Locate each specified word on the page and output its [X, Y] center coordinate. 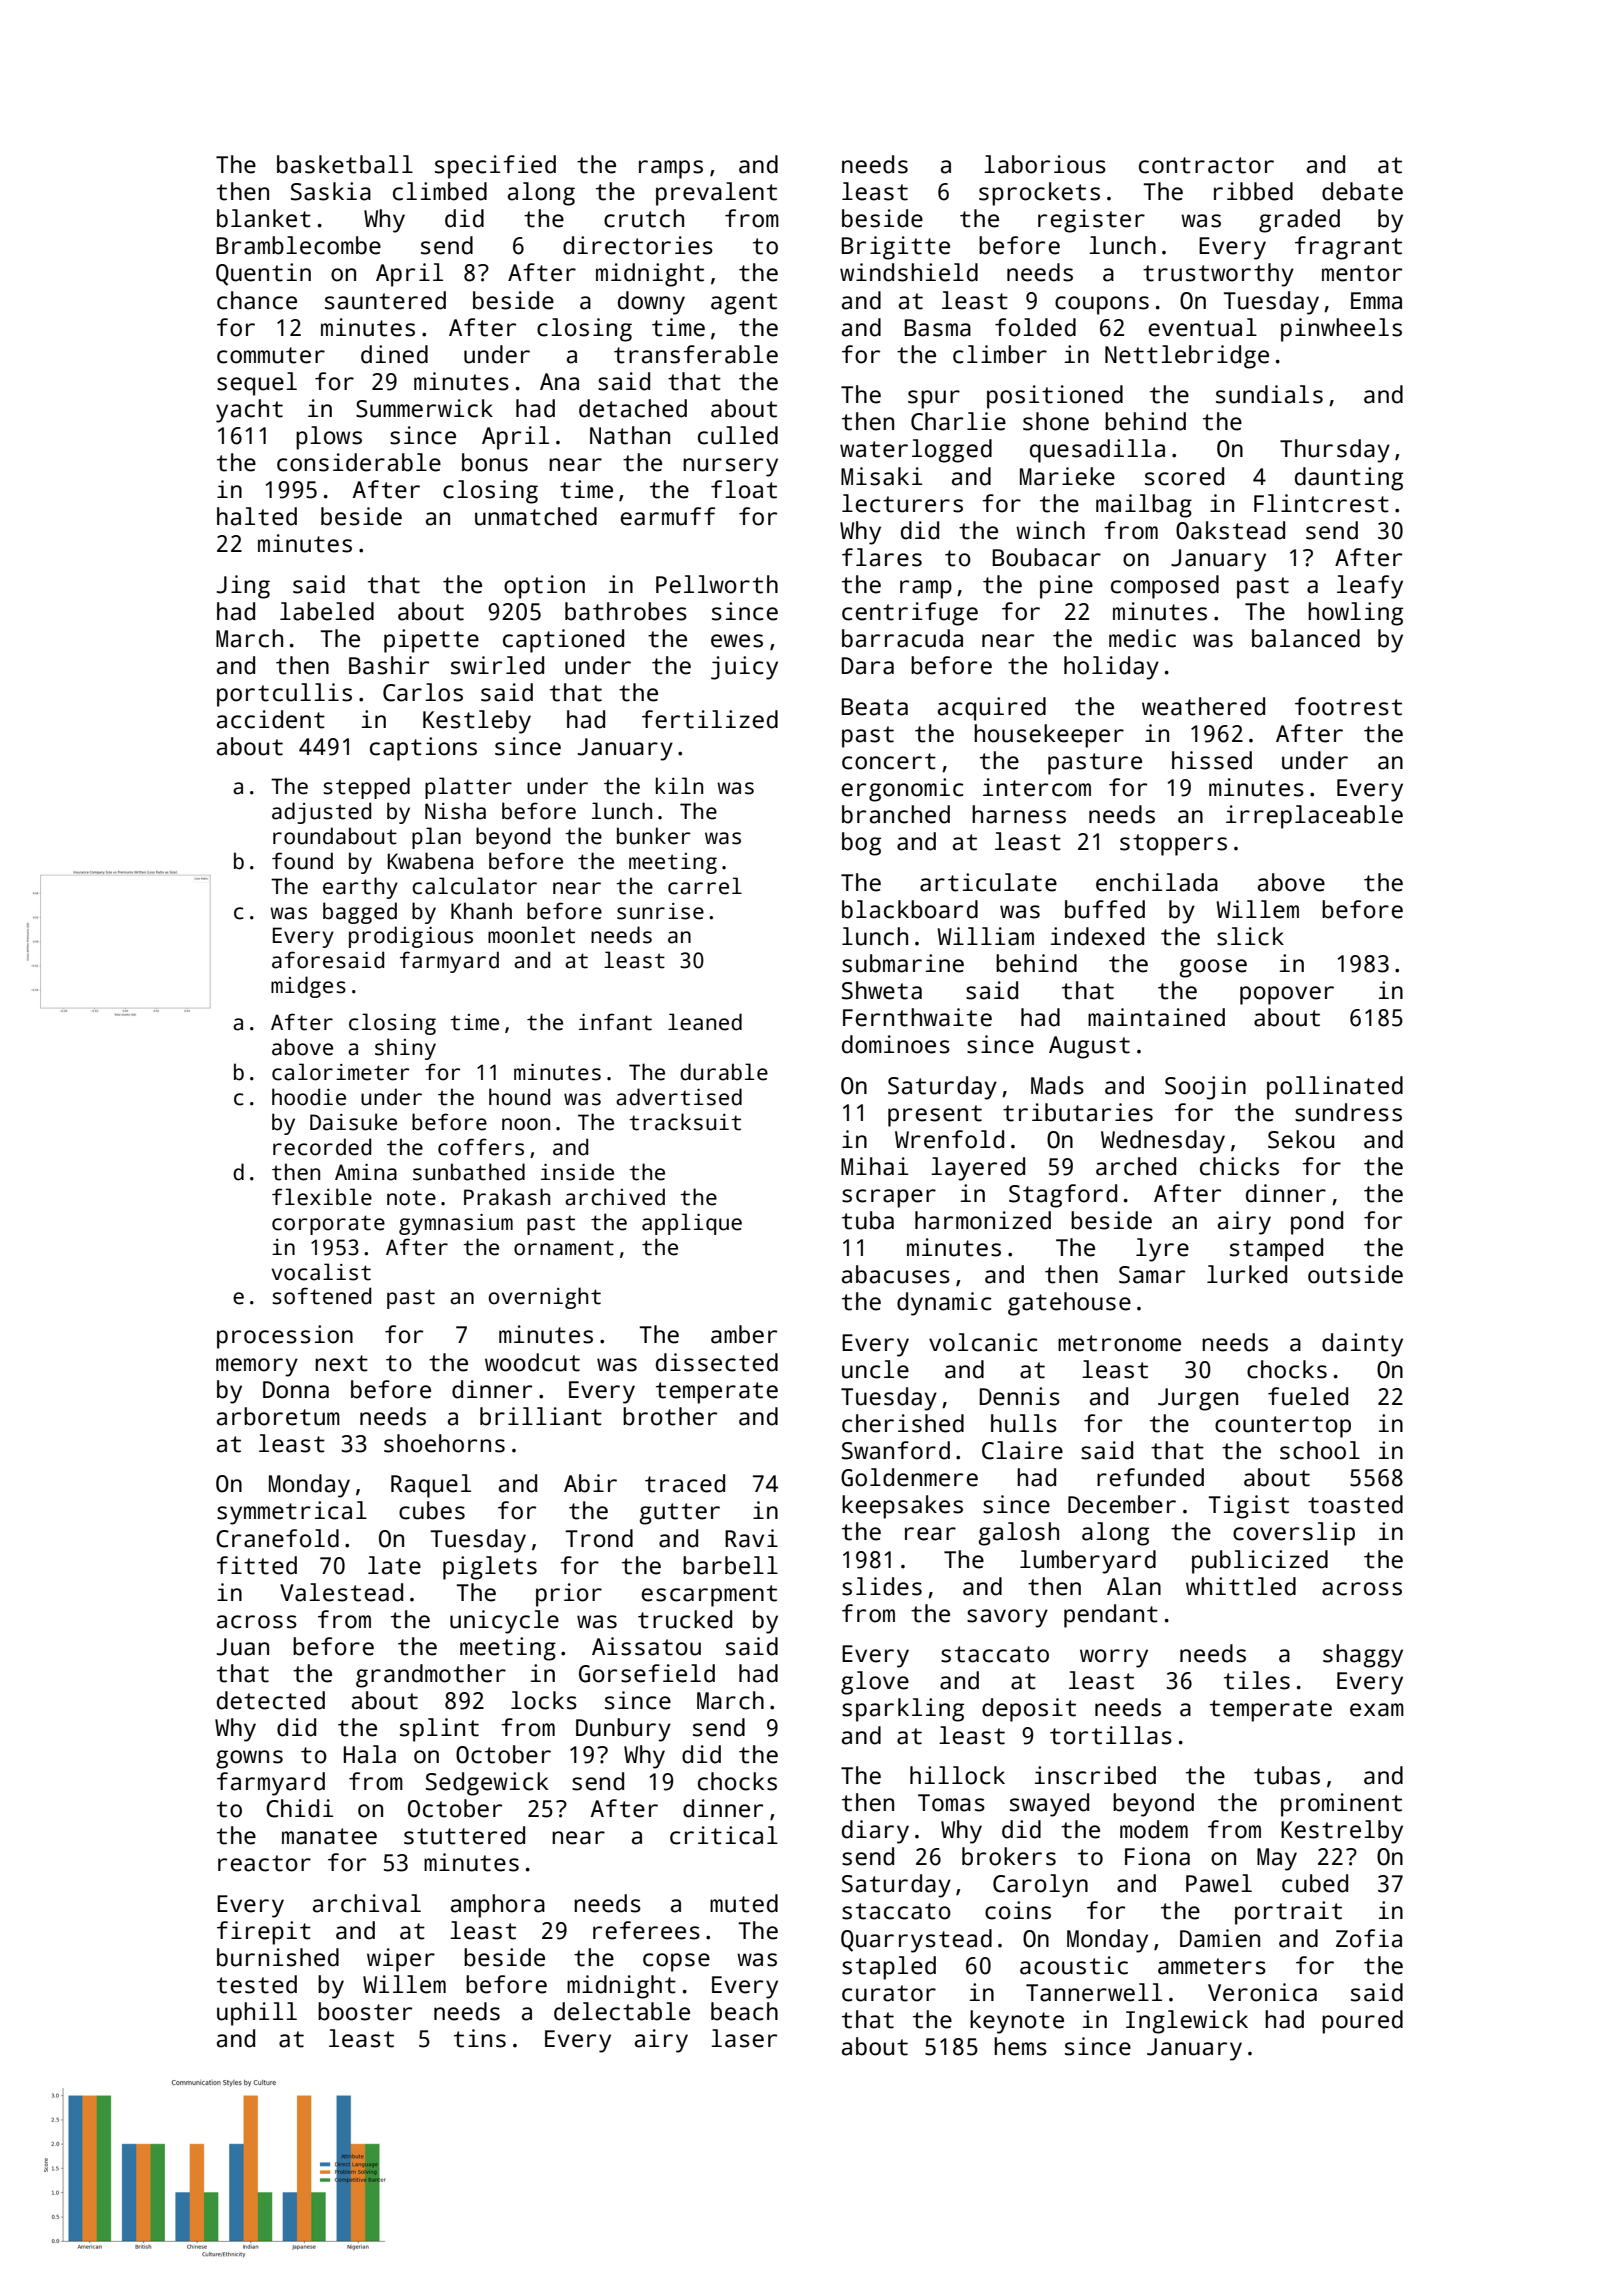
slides [882, 1586]
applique [692, 1224]
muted [744, 1903]
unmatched [536, 516]
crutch [644, 218]
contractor [1206, 165]
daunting [1349, 479]
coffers [481, 1147]
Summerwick [424, 408]
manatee [329, 1836]
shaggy [1363, 1656]
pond [1317, 1223]
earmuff [667, 516]
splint [439, 1730]
